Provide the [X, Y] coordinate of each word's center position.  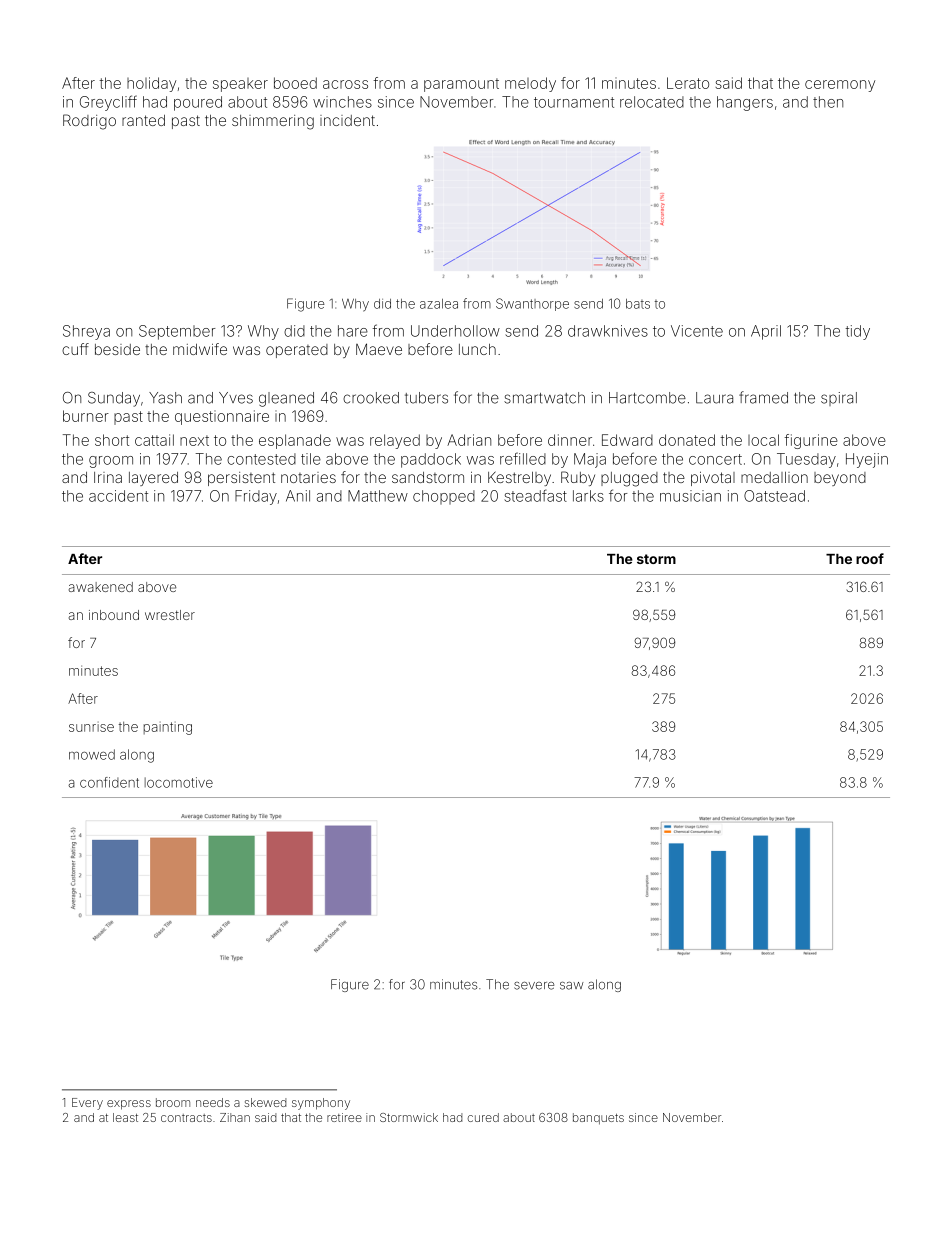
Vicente [697, 331]
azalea [439, 304]
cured [483, 1117]
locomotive [179, 782]
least [125, 1117]
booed [295, 83]
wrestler [170, 615]
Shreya [86, 332]
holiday [151, 84]
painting [168, 728]
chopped [444, 497]
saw [572, 986]
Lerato [688, 83]
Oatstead [774, 496]
